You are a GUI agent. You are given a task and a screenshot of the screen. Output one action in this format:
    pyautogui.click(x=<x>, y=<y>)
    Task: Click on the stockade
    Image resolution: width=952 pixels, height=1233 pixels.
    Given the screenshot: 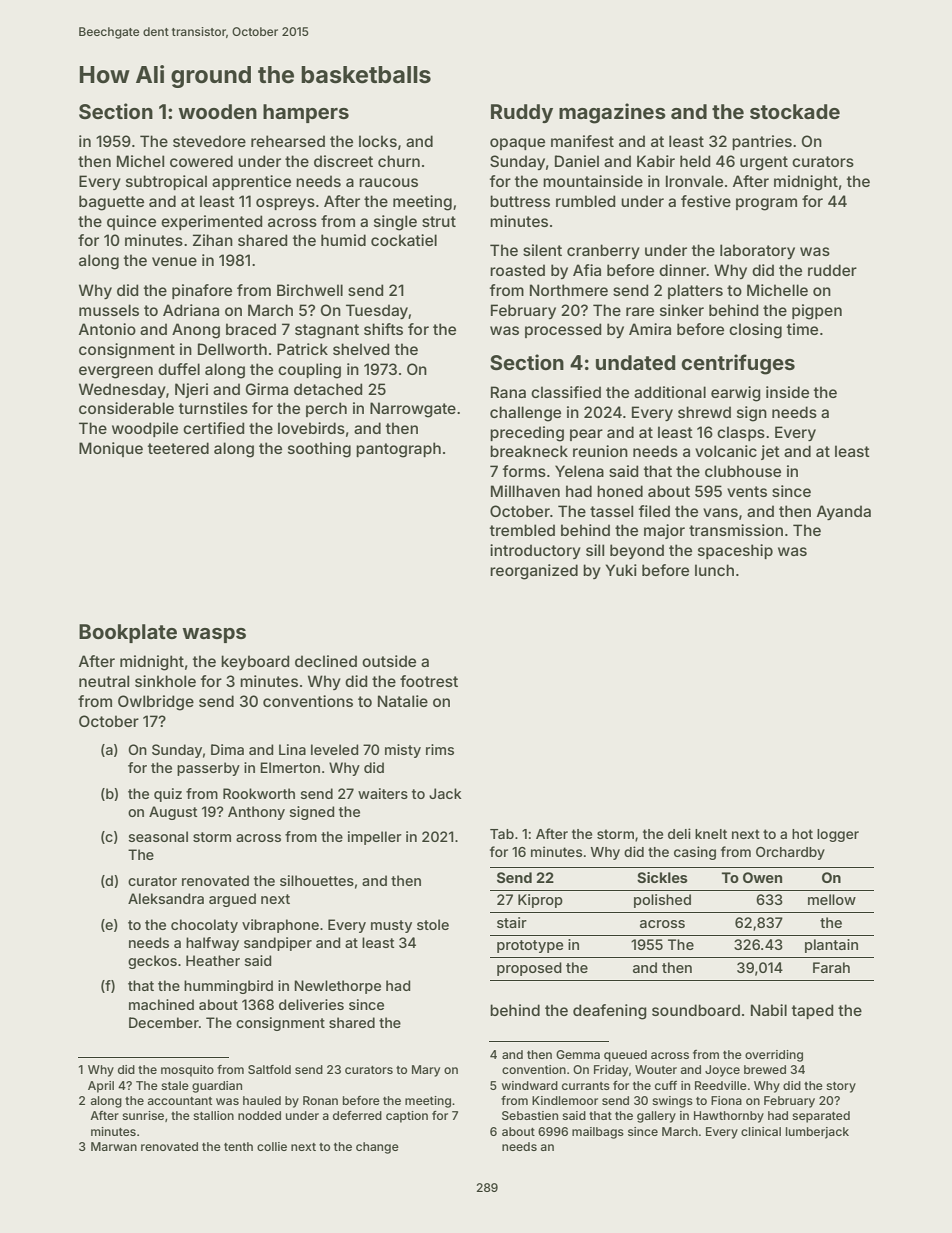 What is the action you would take?
    pyautogui.click(x=795, y=111)
